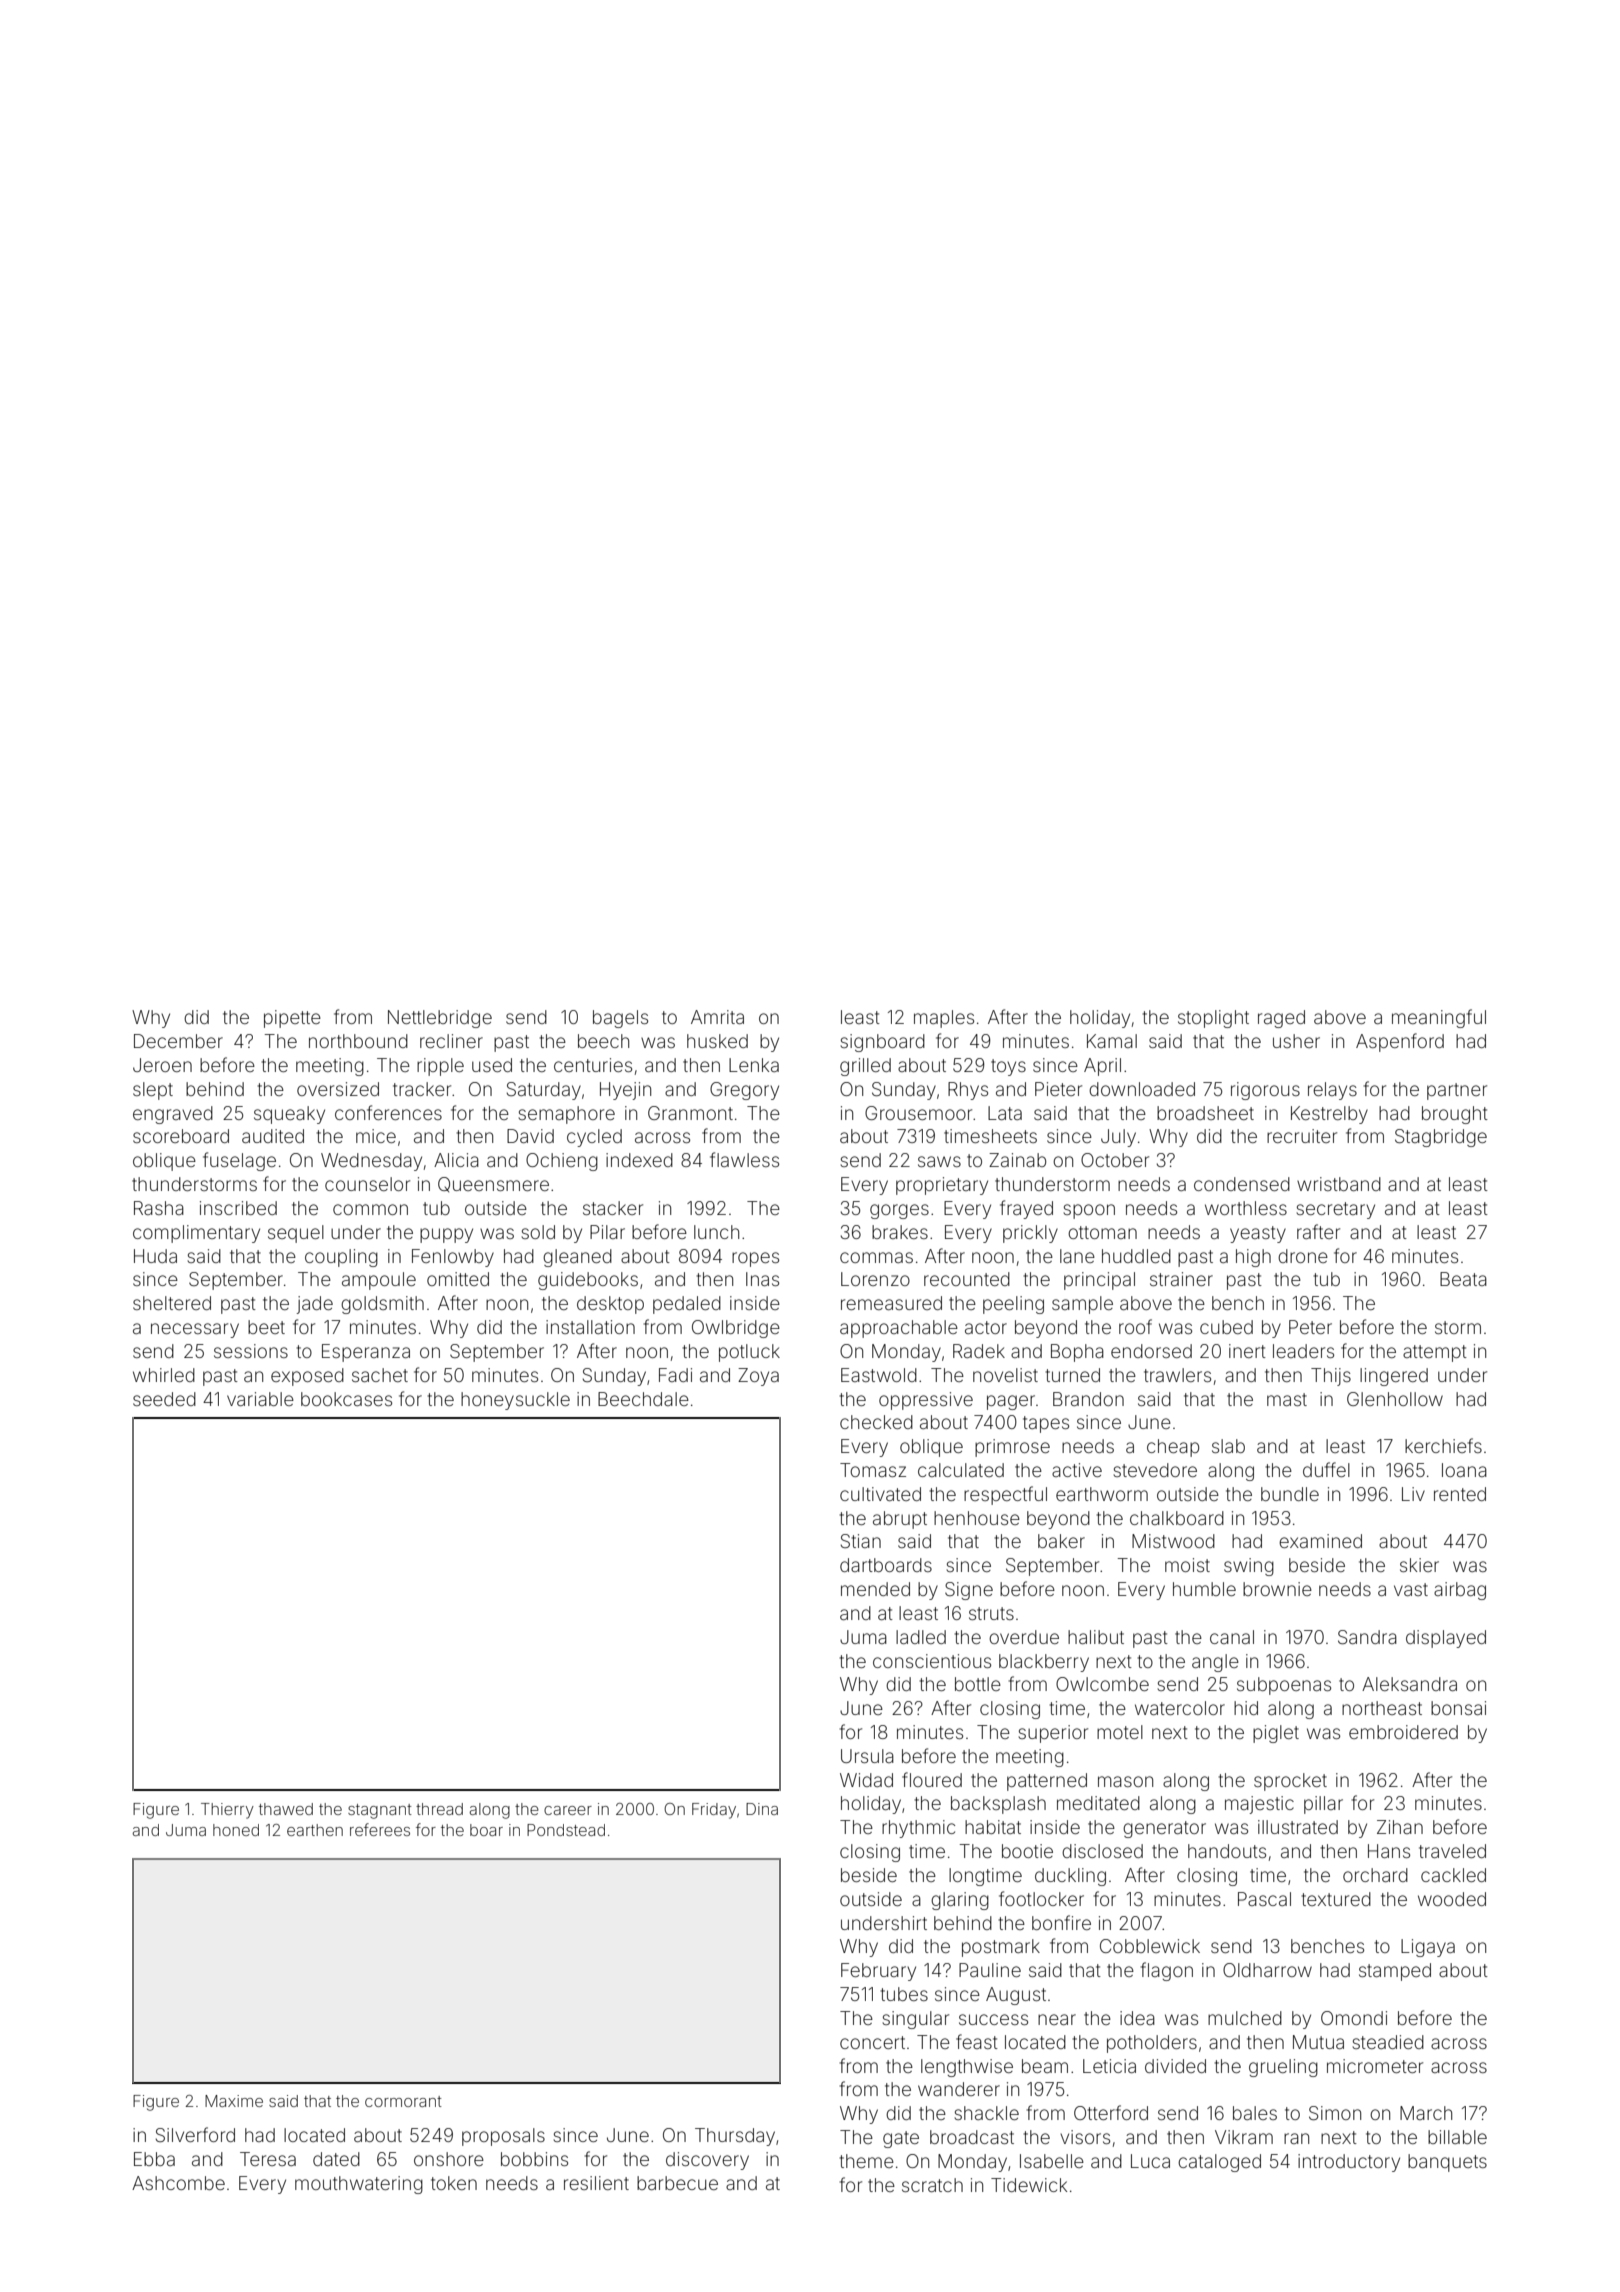 The image size is (1620, 2292). I want to click on Zoya, so click(758, 1377).
